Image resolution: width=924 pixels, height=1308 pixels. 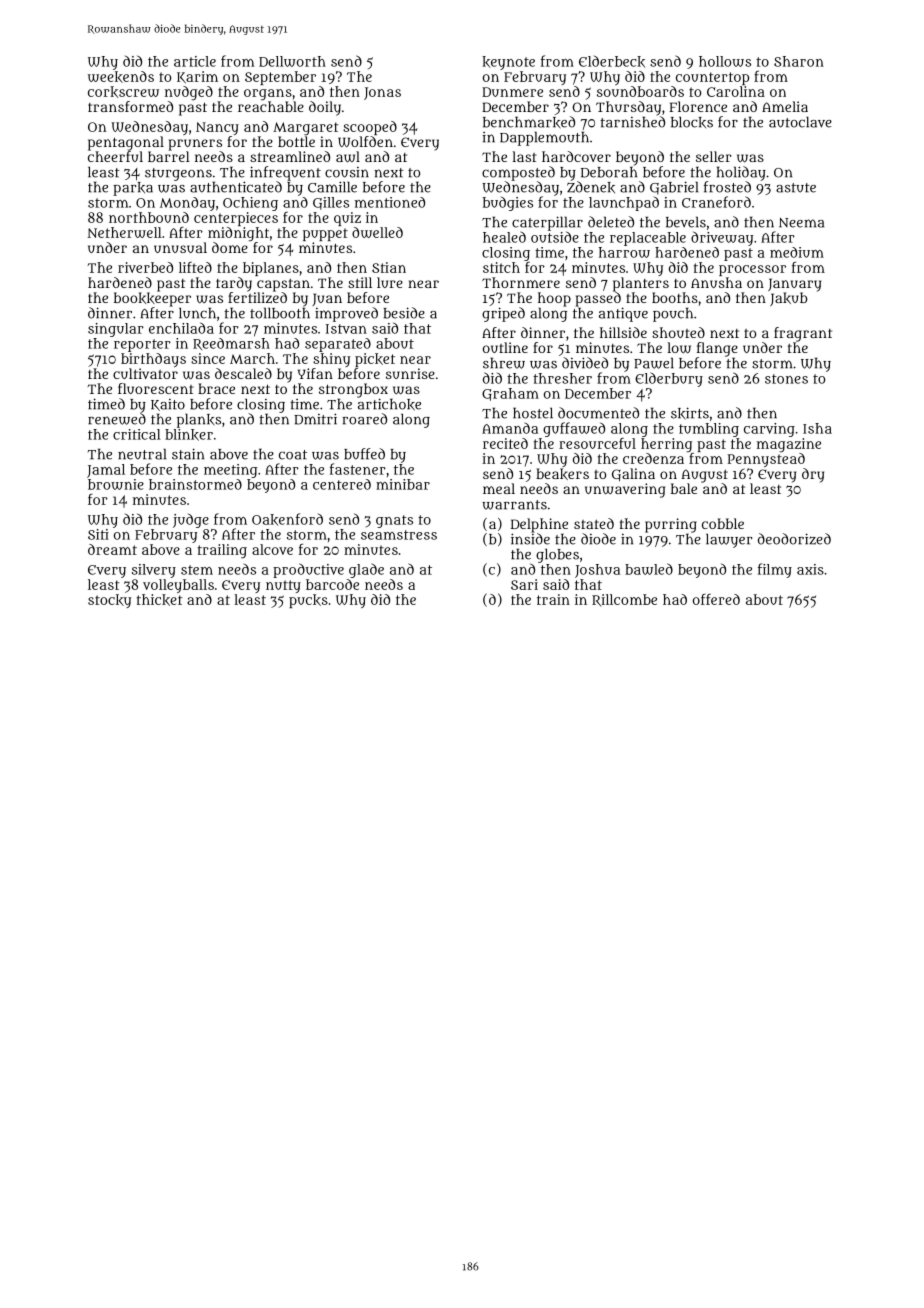 What do you see at coordinates (508, 63) in the page?
I see `keynote` at bounding box center [508, 63].
